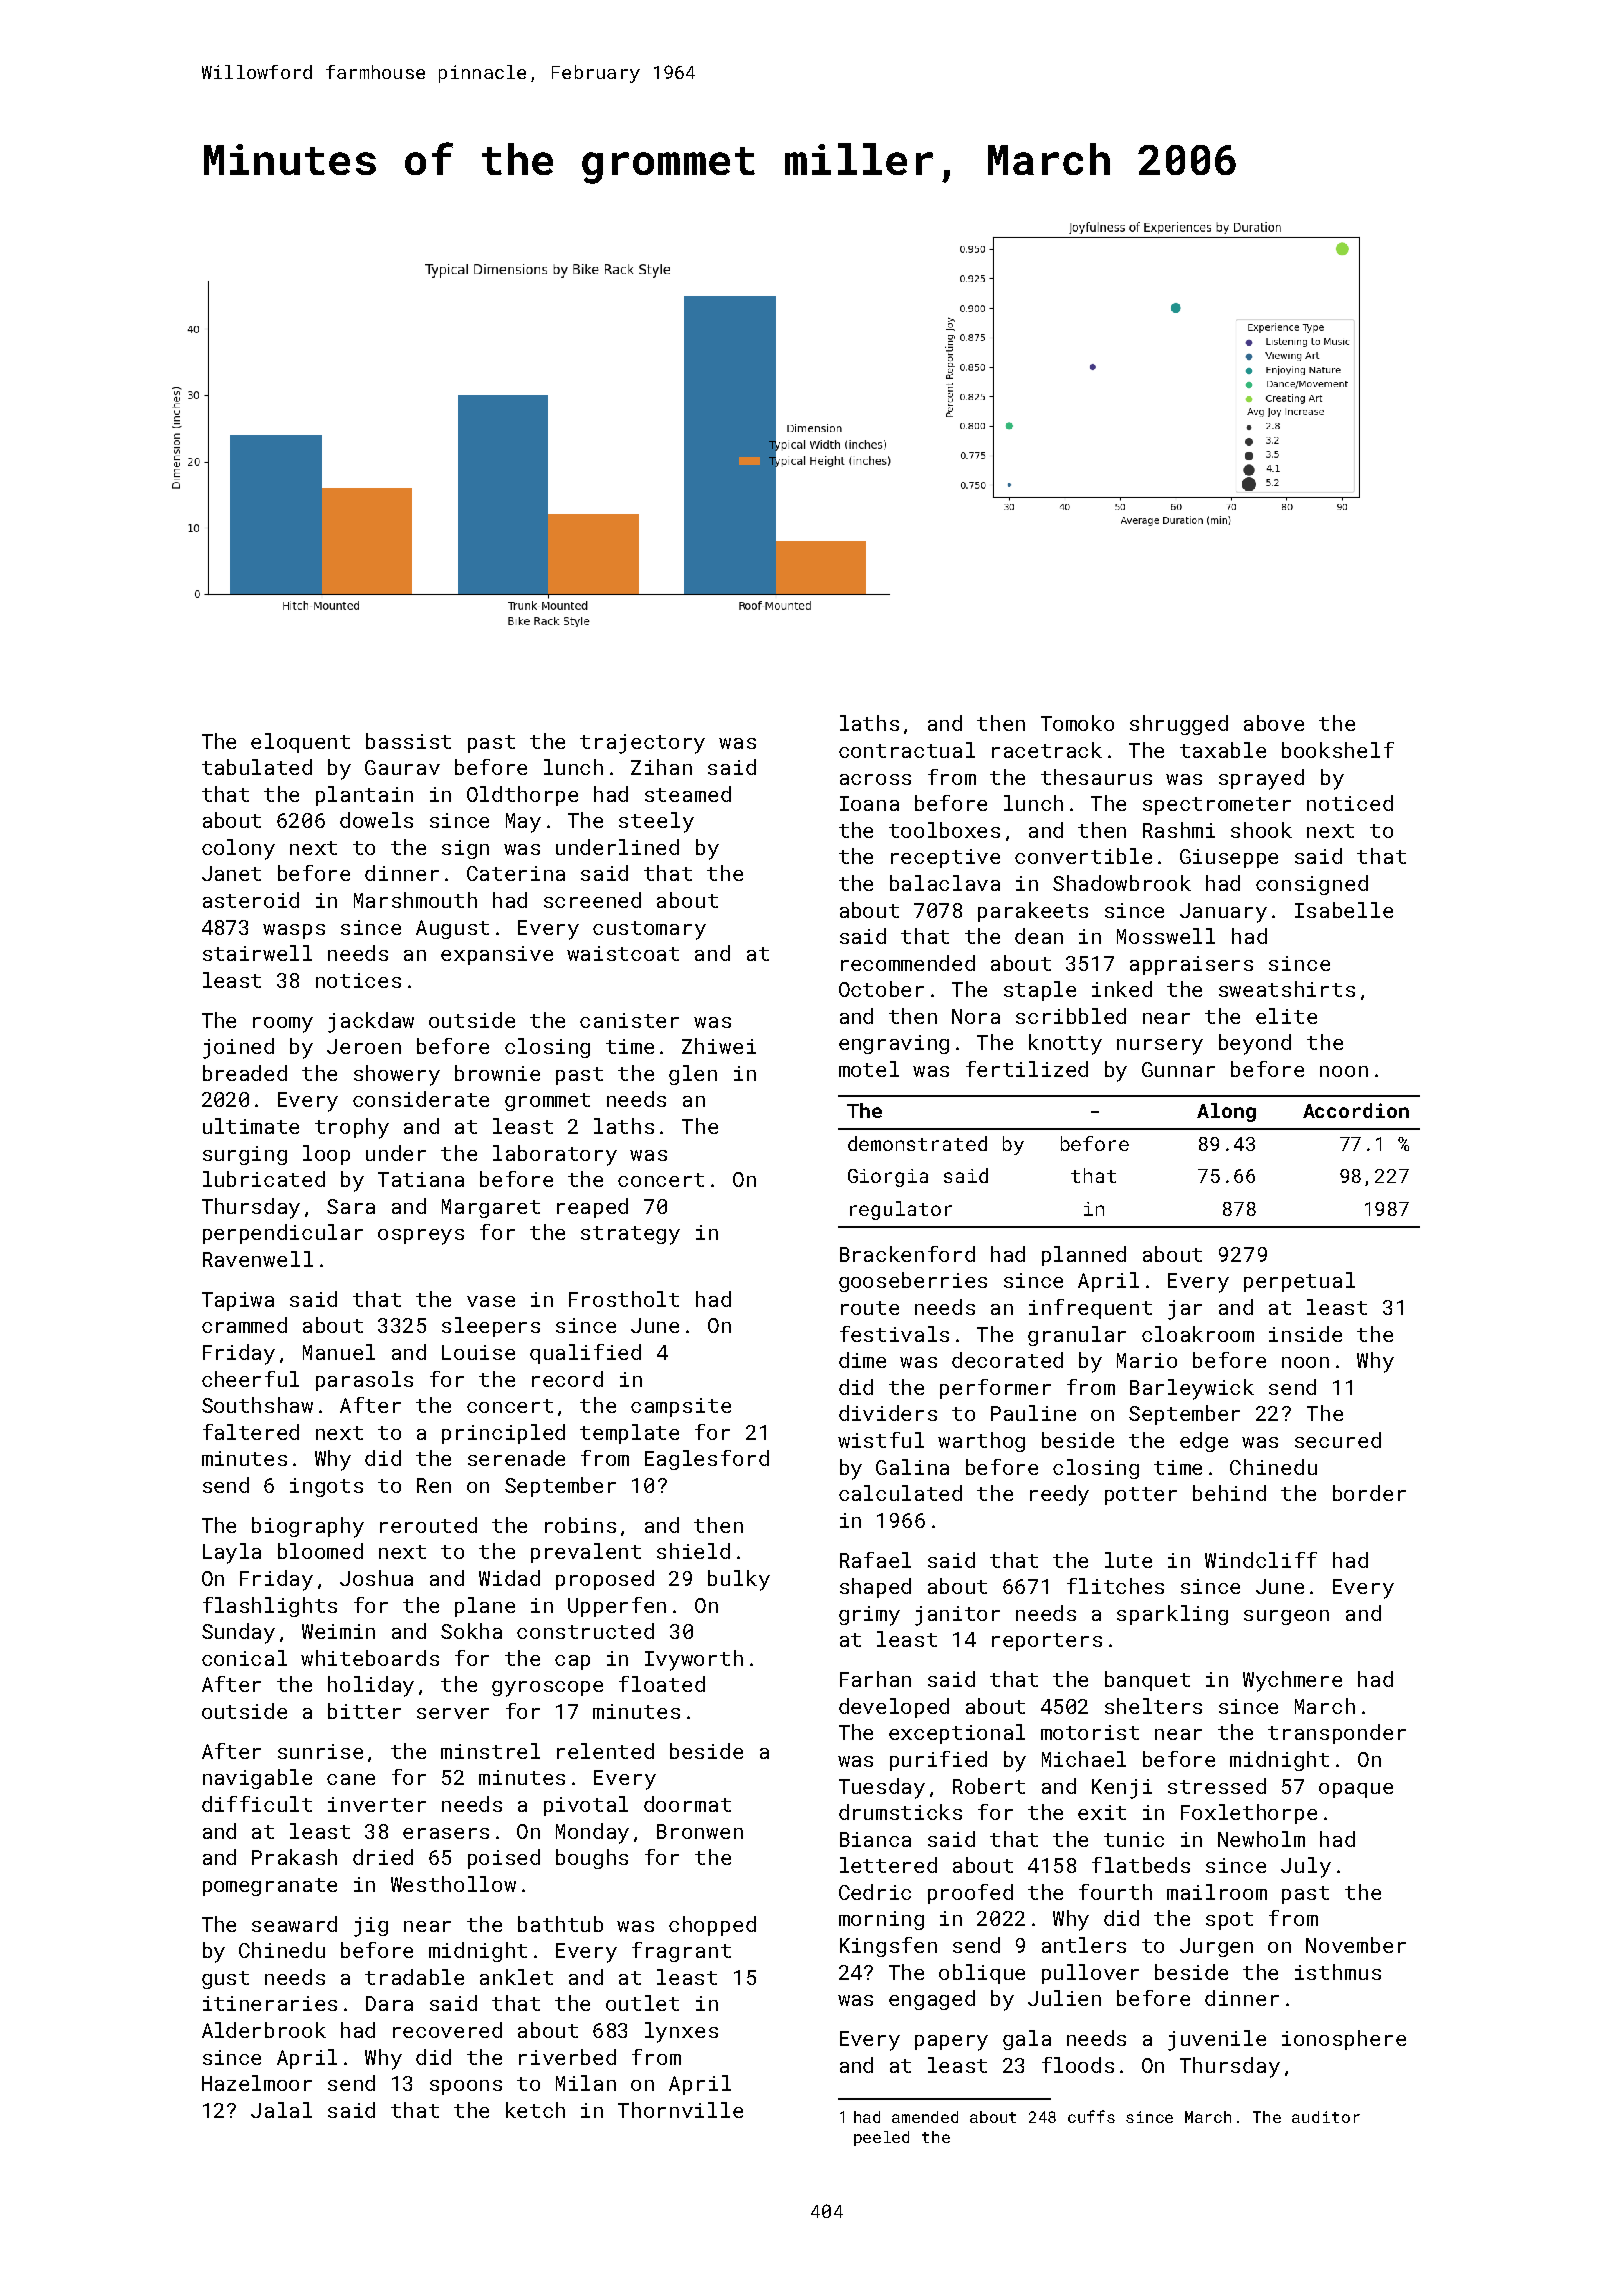 The image size is (1620, 2292). What do you see at coordinates (907, 750) in the screenshot?
I see `contractual` at bounding box center [907, 750].
